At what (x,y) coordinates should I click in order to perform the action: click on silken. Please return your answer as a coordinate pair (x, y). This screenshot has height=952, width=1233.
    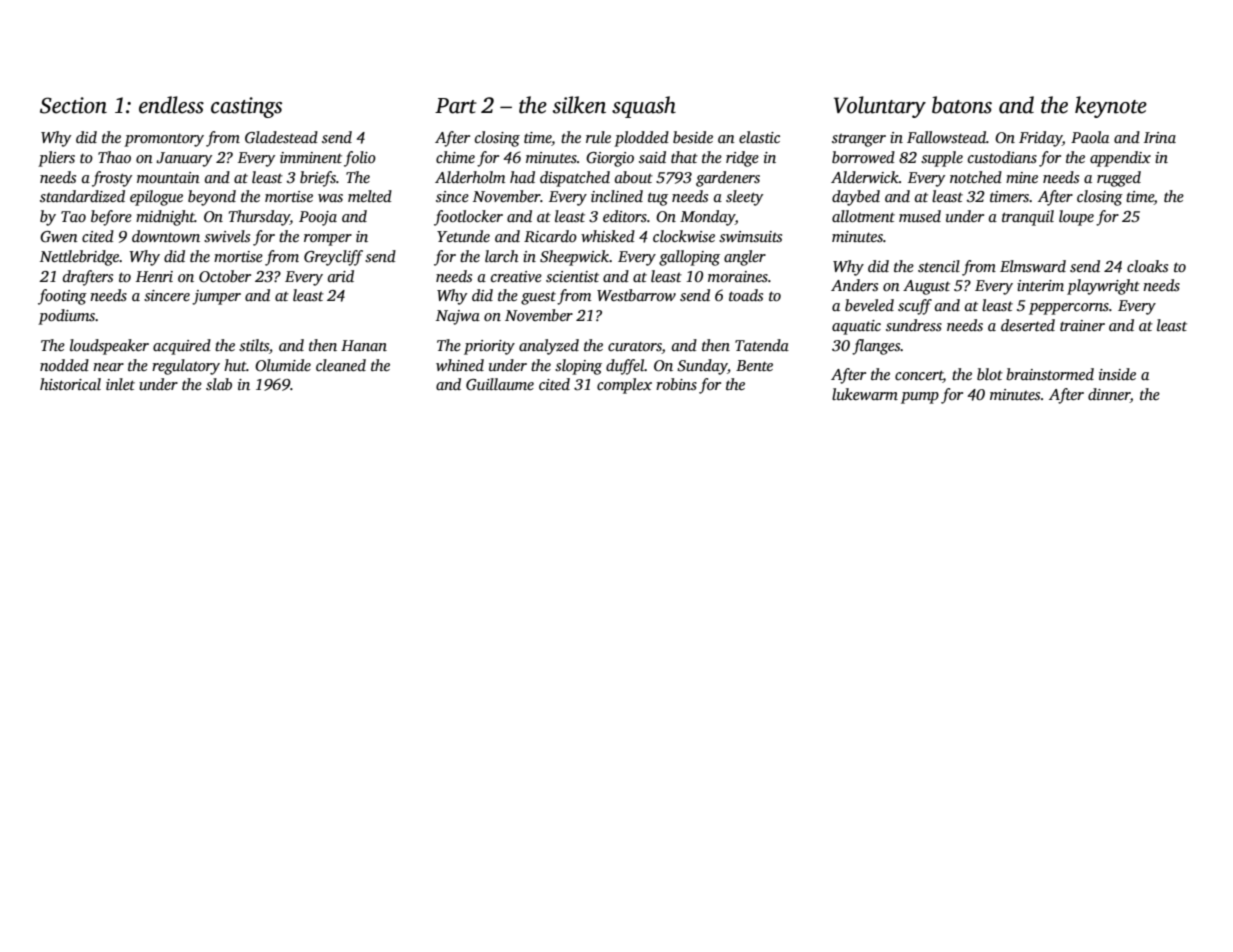
    Looking at the image, I should click on (579, 105).
